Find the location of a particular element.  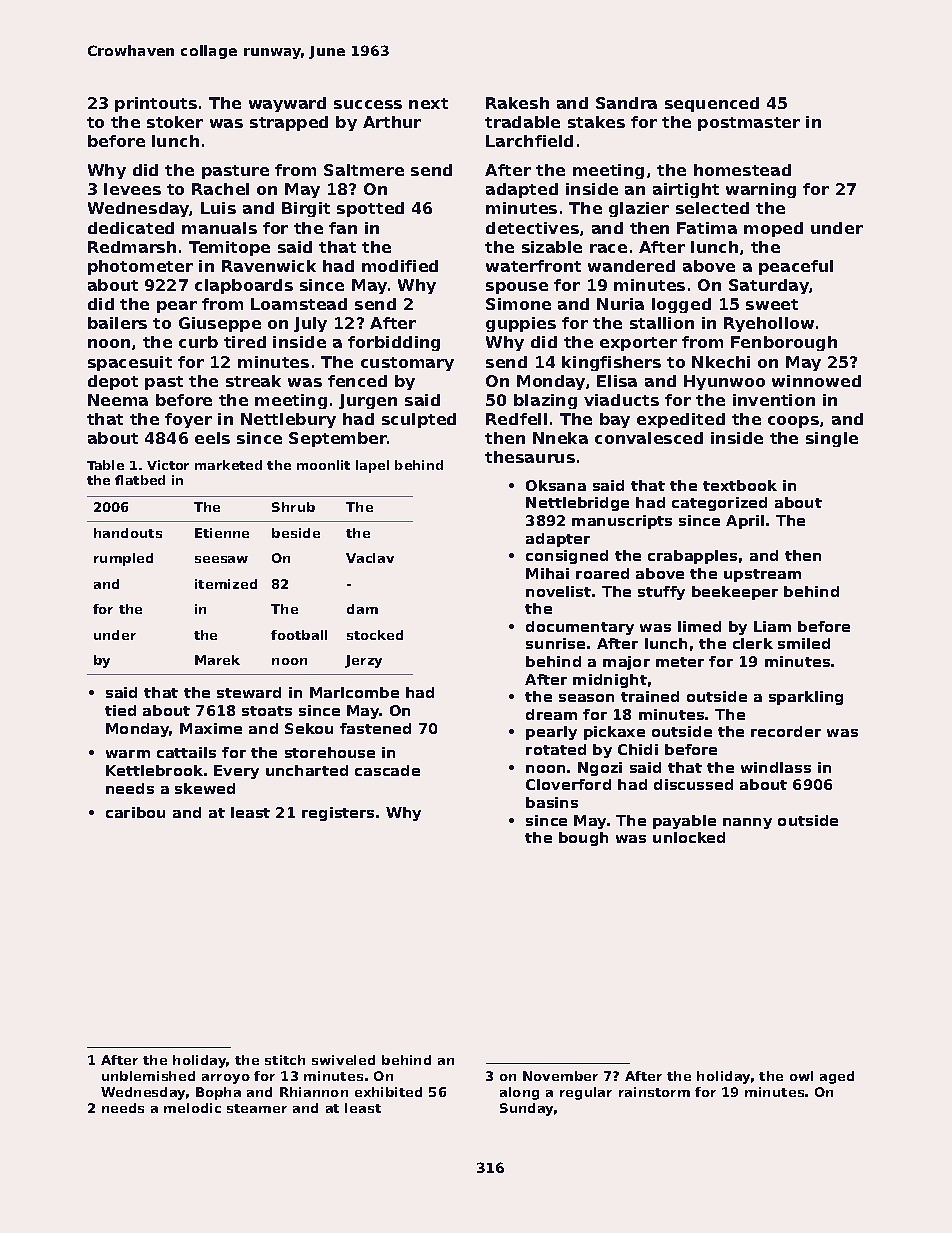

owl is located at coordinates (801, 1076).
